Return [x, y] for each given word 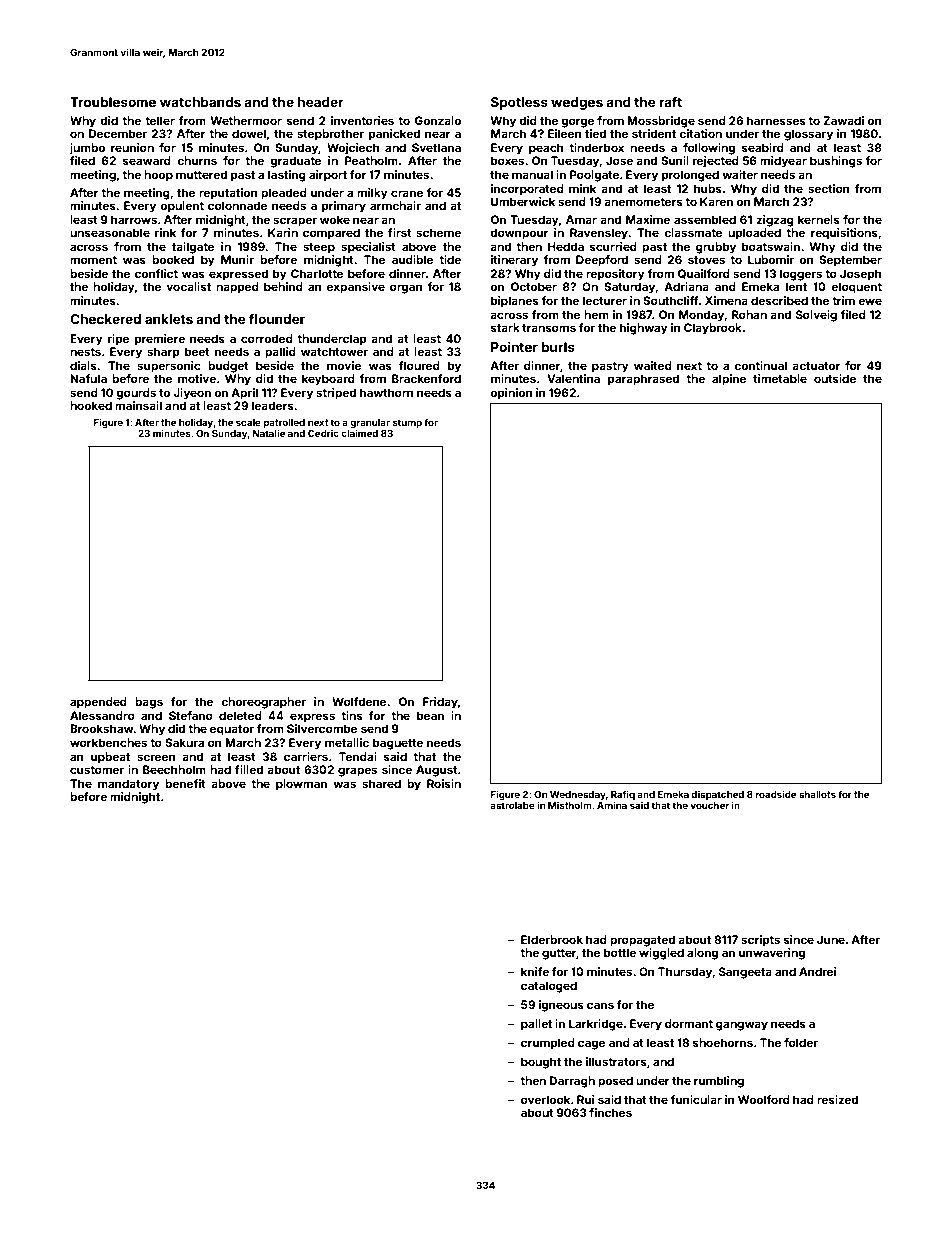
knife [535, 971]
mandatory [128, 785]
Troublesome [113, 102]
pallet [536, 1025]
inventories [362, 120]
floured [419, 365]
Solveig [816, 316]
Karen [716, 201]
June [831, 939]
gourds [136, 394]
